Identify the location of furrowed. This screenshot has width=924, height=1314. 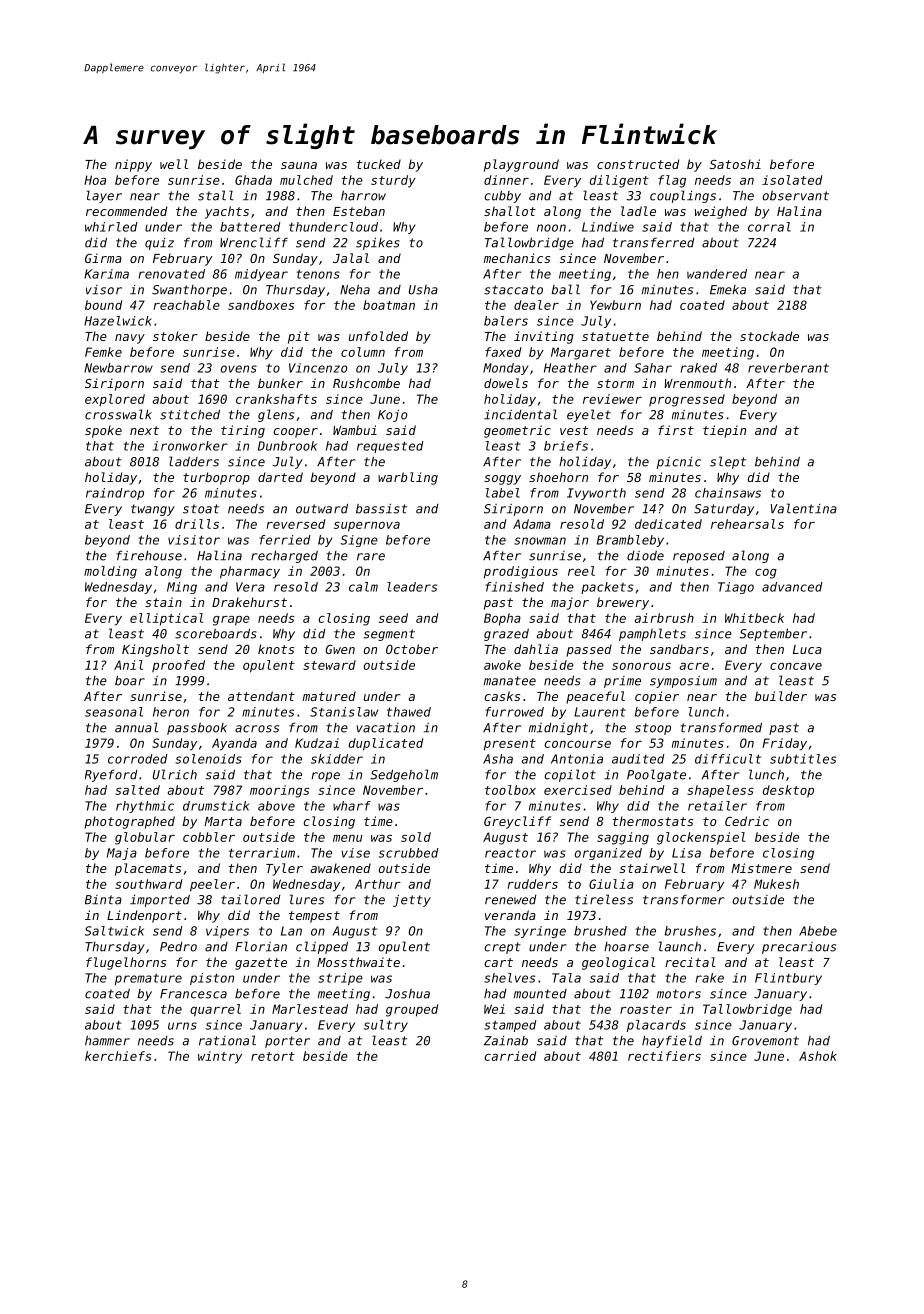
(514, 712).
